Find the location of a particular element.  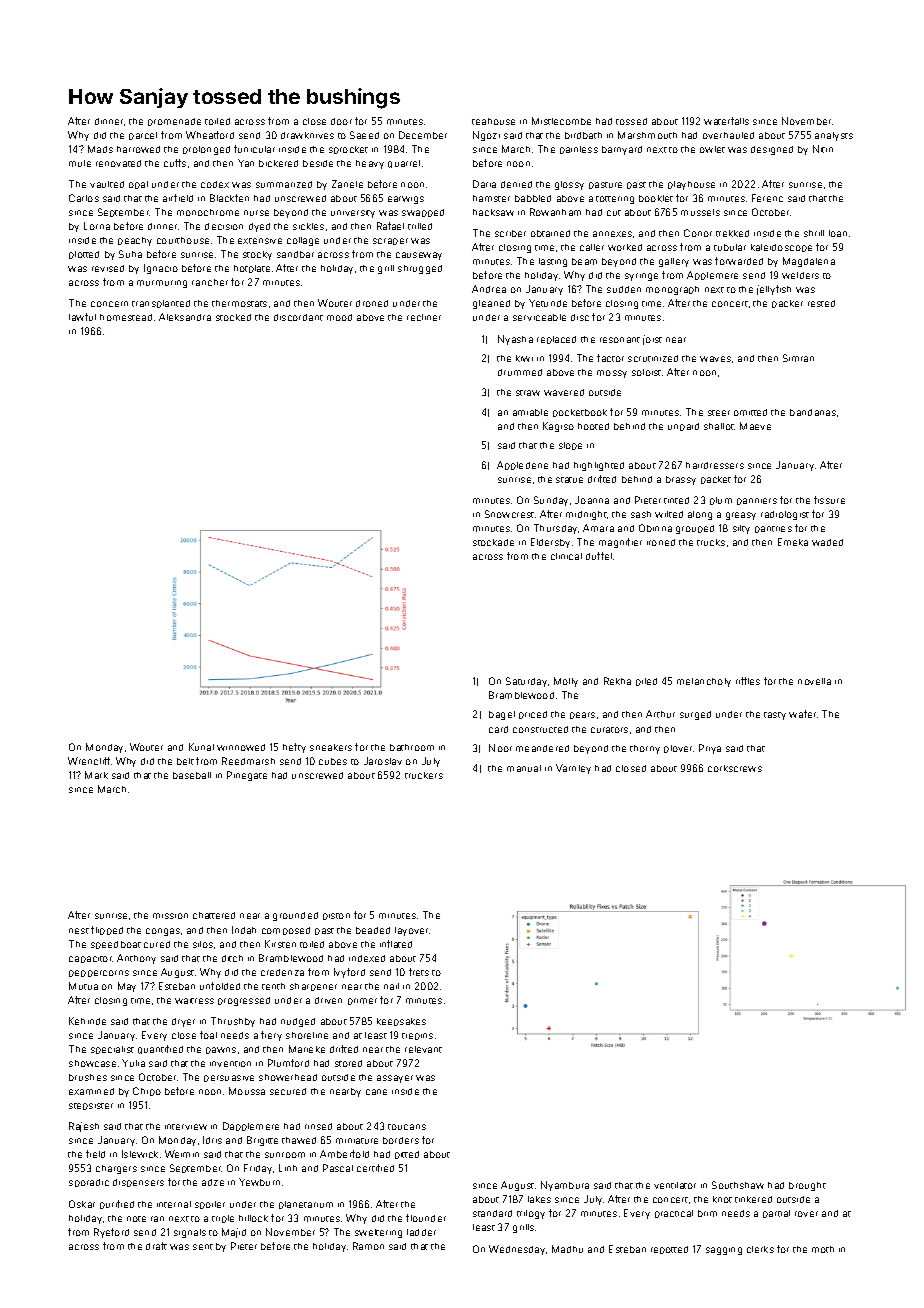

melancholy is located at coordinates (704, 682).
